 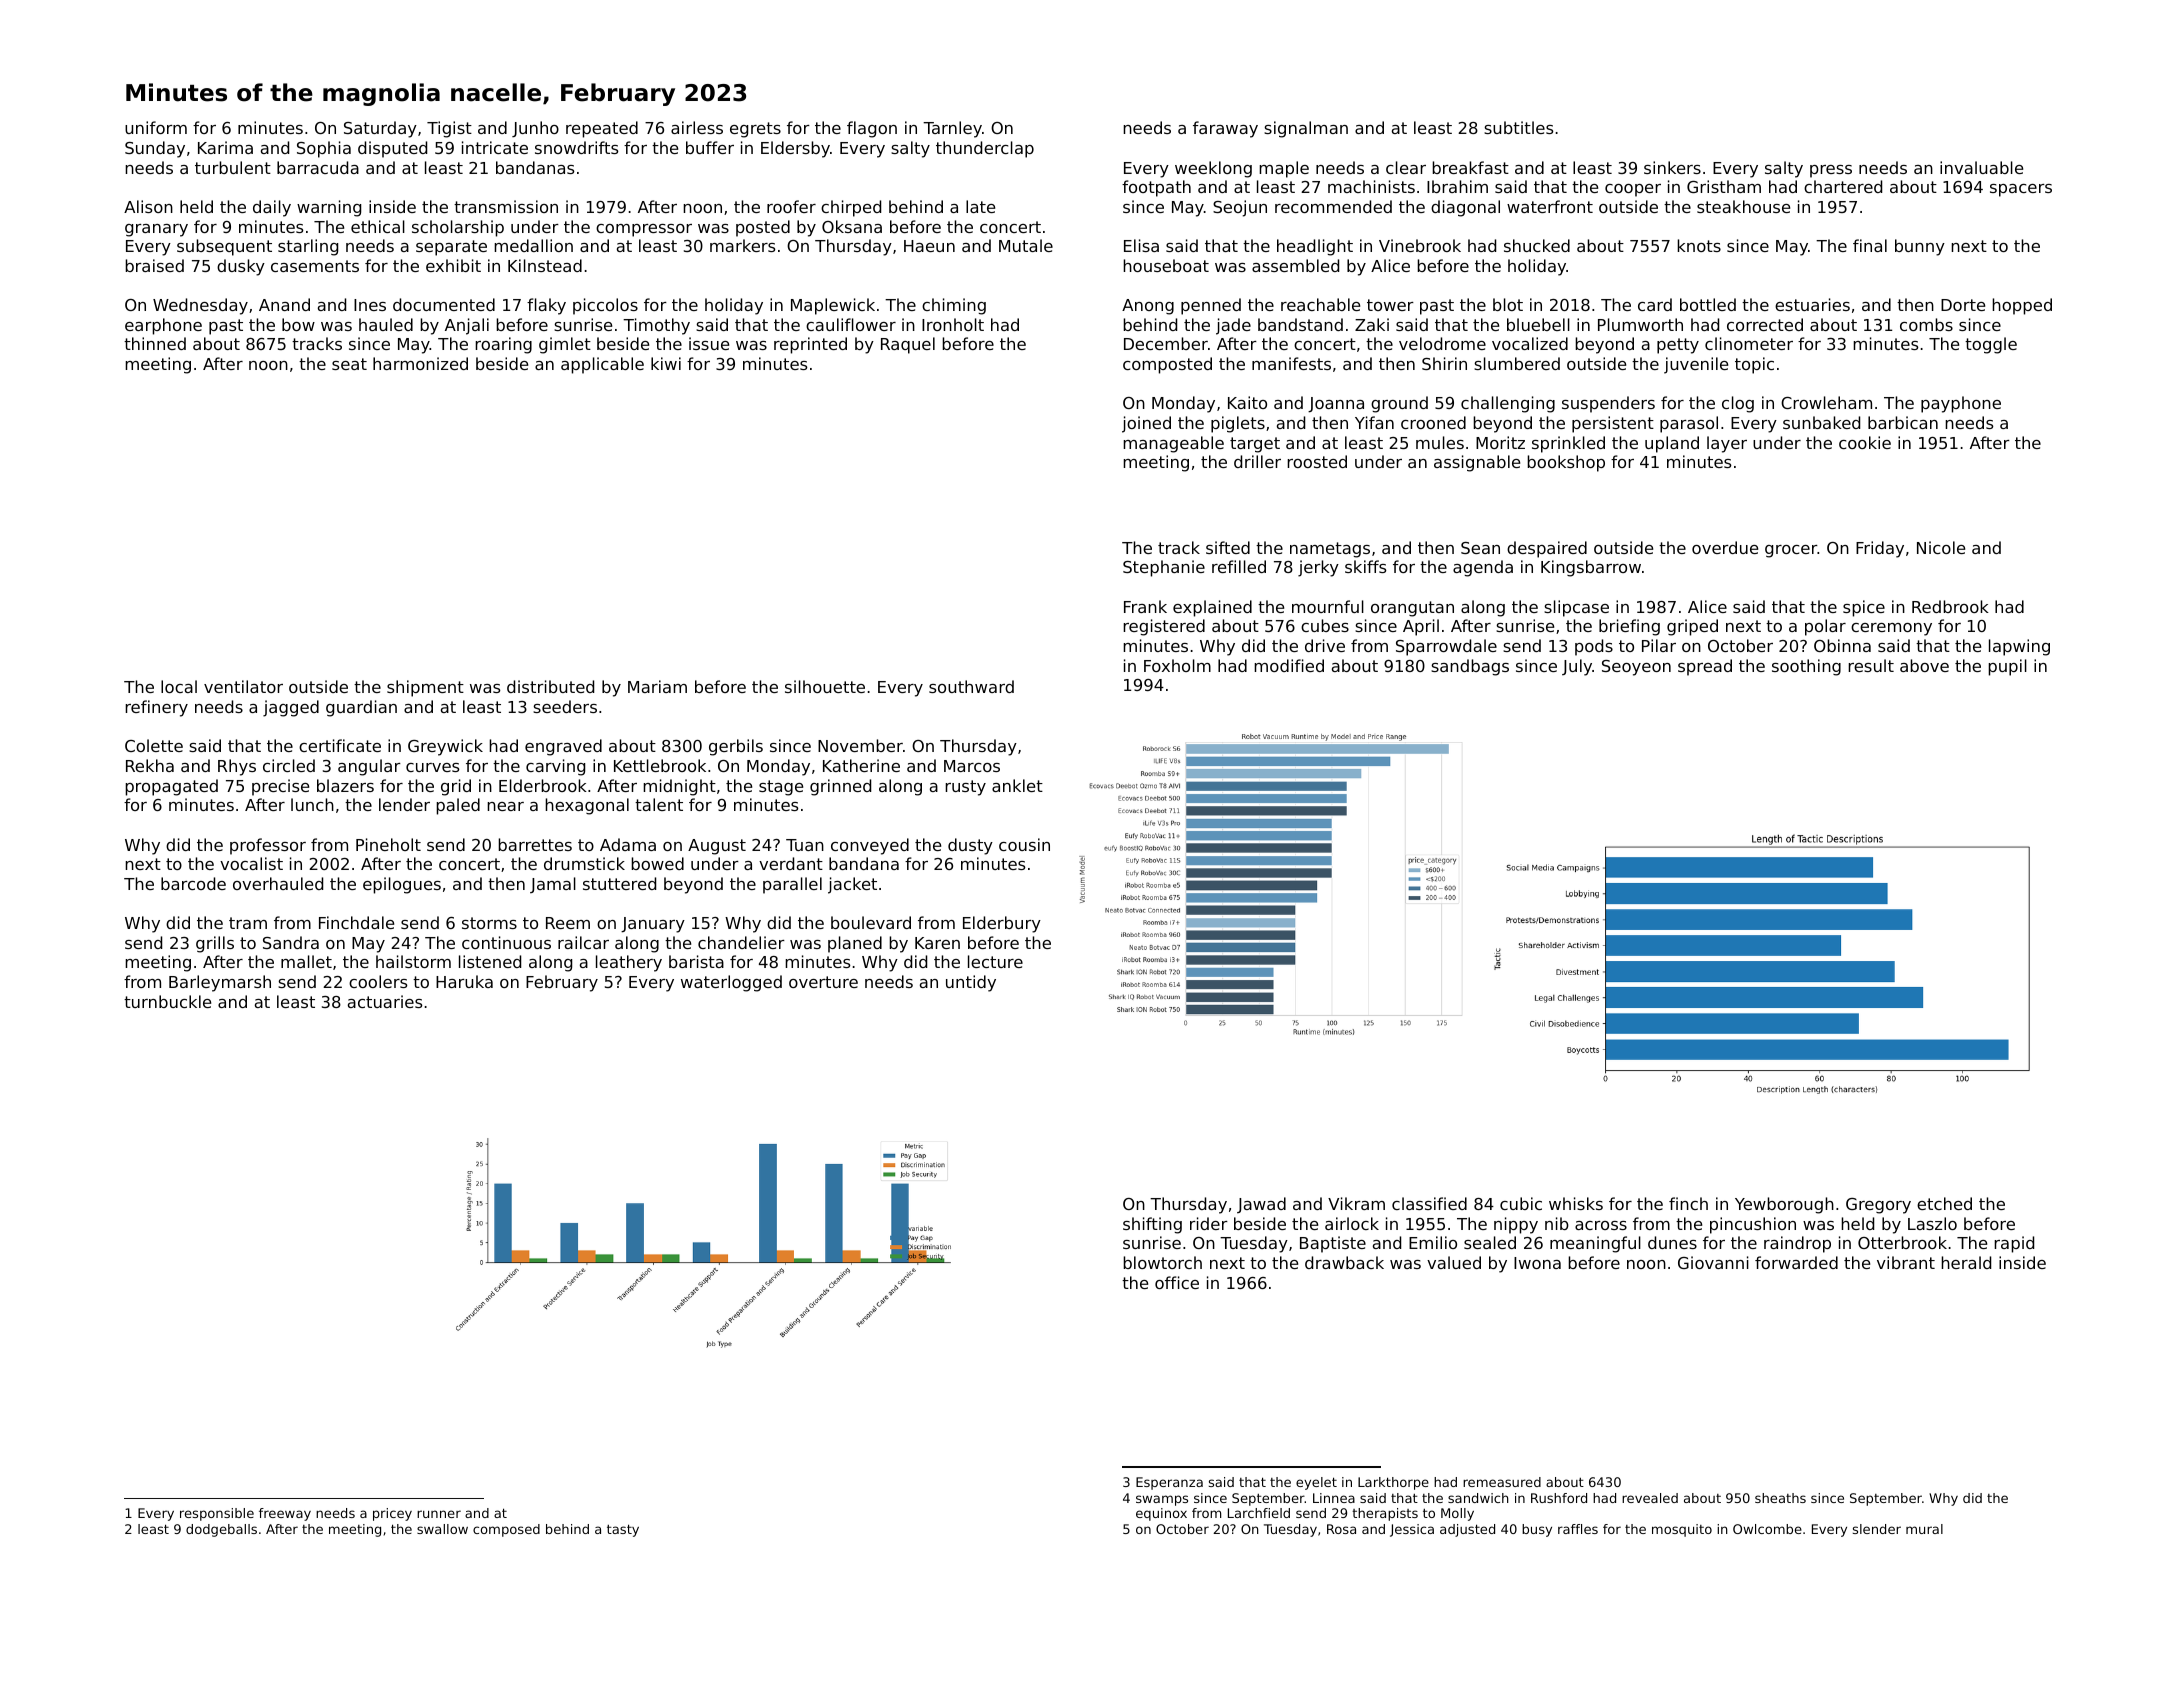 I want to click on remeasured, so click(x=1502, y=1482).
